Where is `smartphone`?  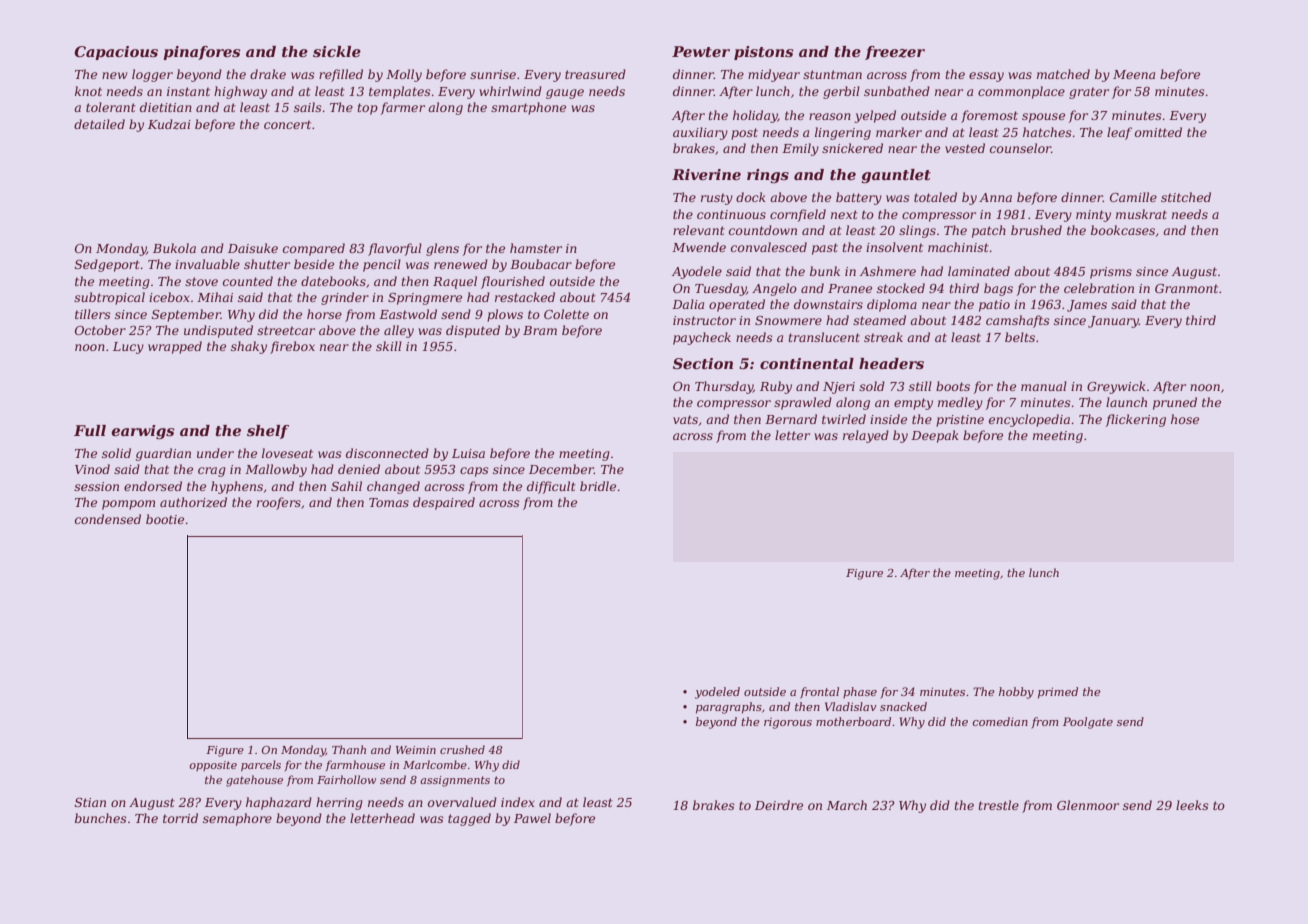
smartphone is located at coordinates (528, 108).
